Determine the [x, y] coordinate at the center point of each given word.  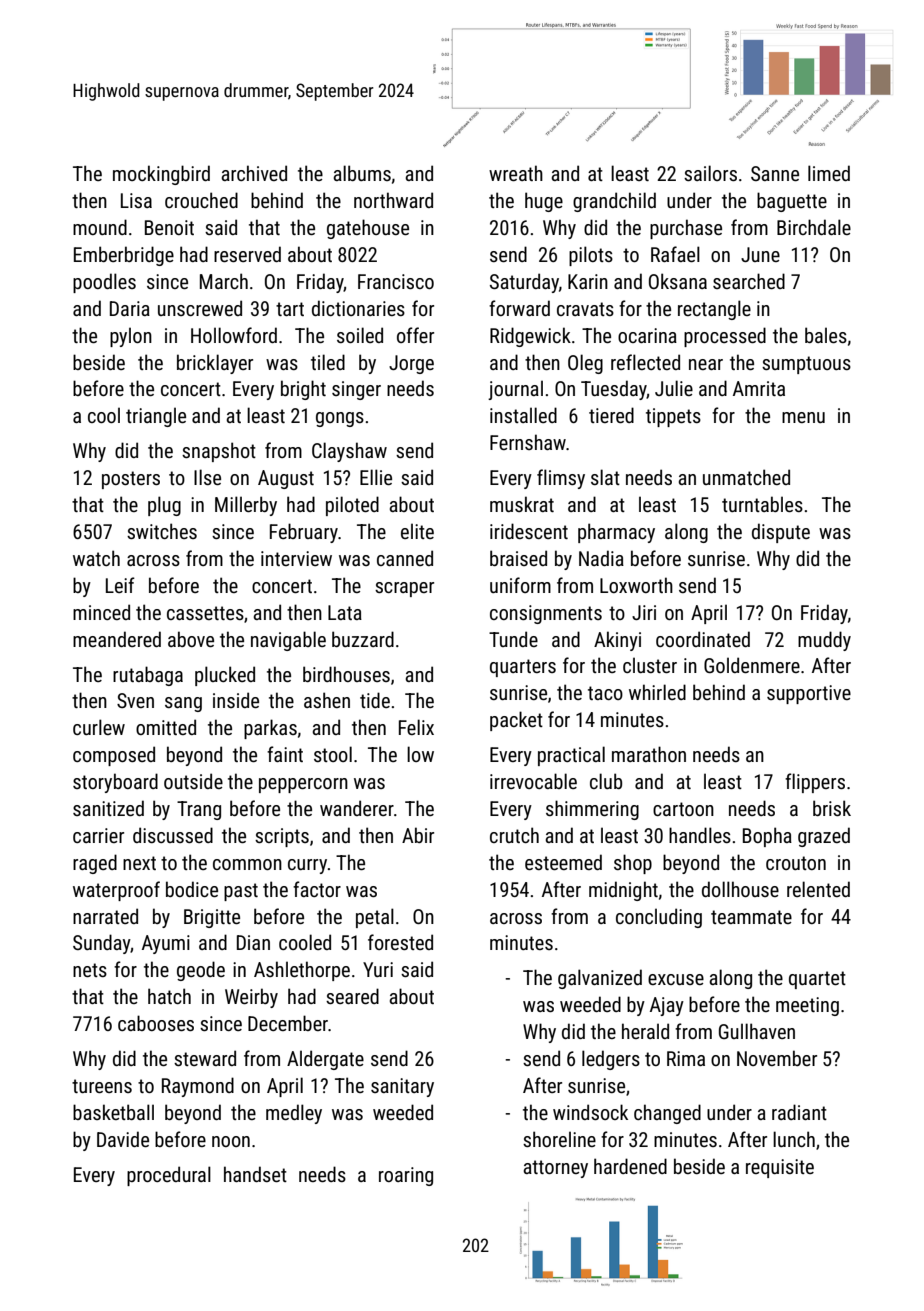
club [606, 781]
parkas [270, 729]
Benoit [169, 227]
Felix [416, 727]
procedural [169, 1176]
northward [393, 200]
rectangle [714, 310]
